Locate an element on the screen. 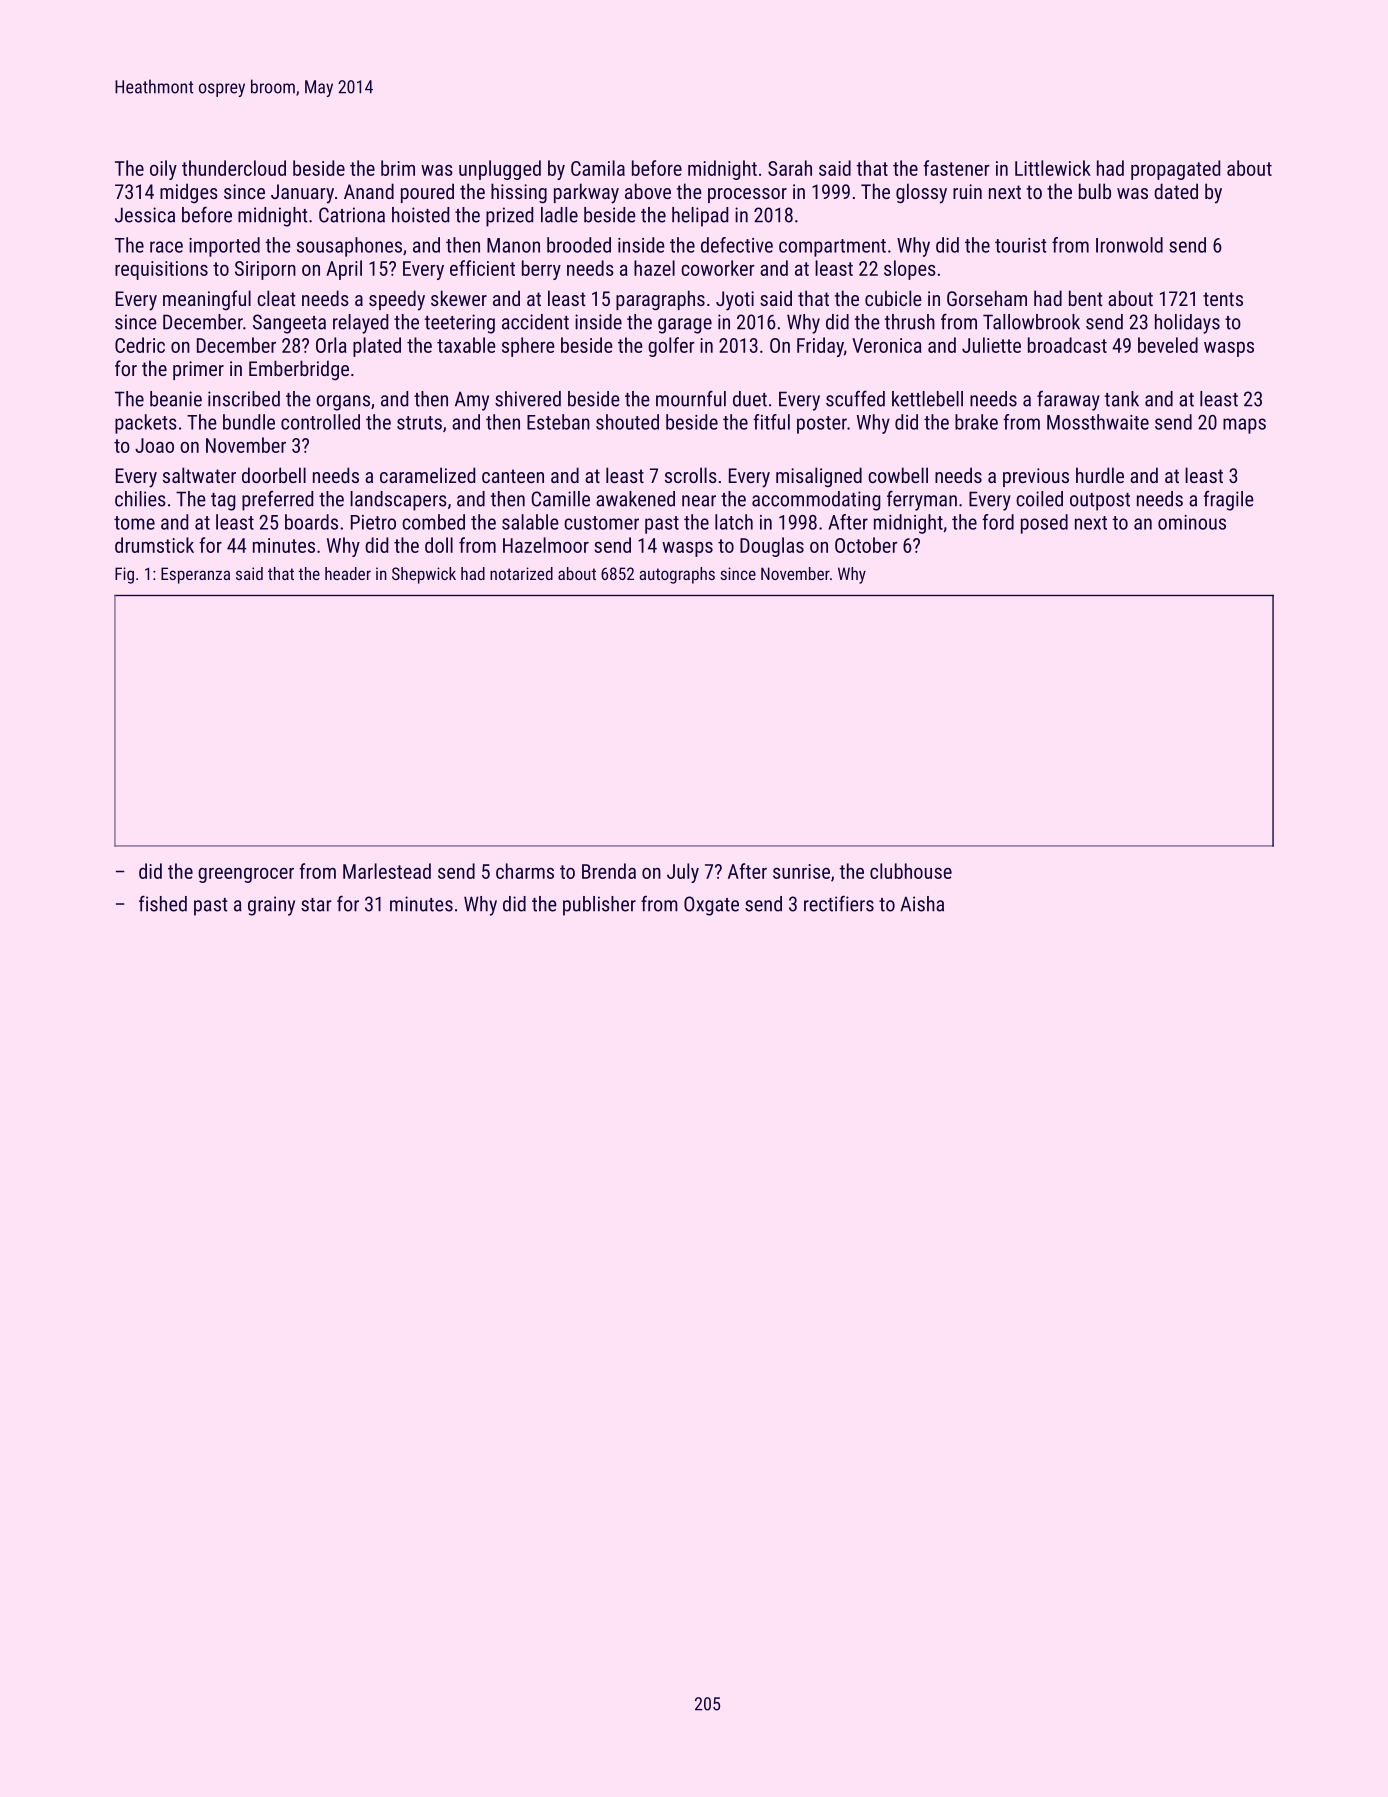  coworker is located at coordinates (718, 268).
